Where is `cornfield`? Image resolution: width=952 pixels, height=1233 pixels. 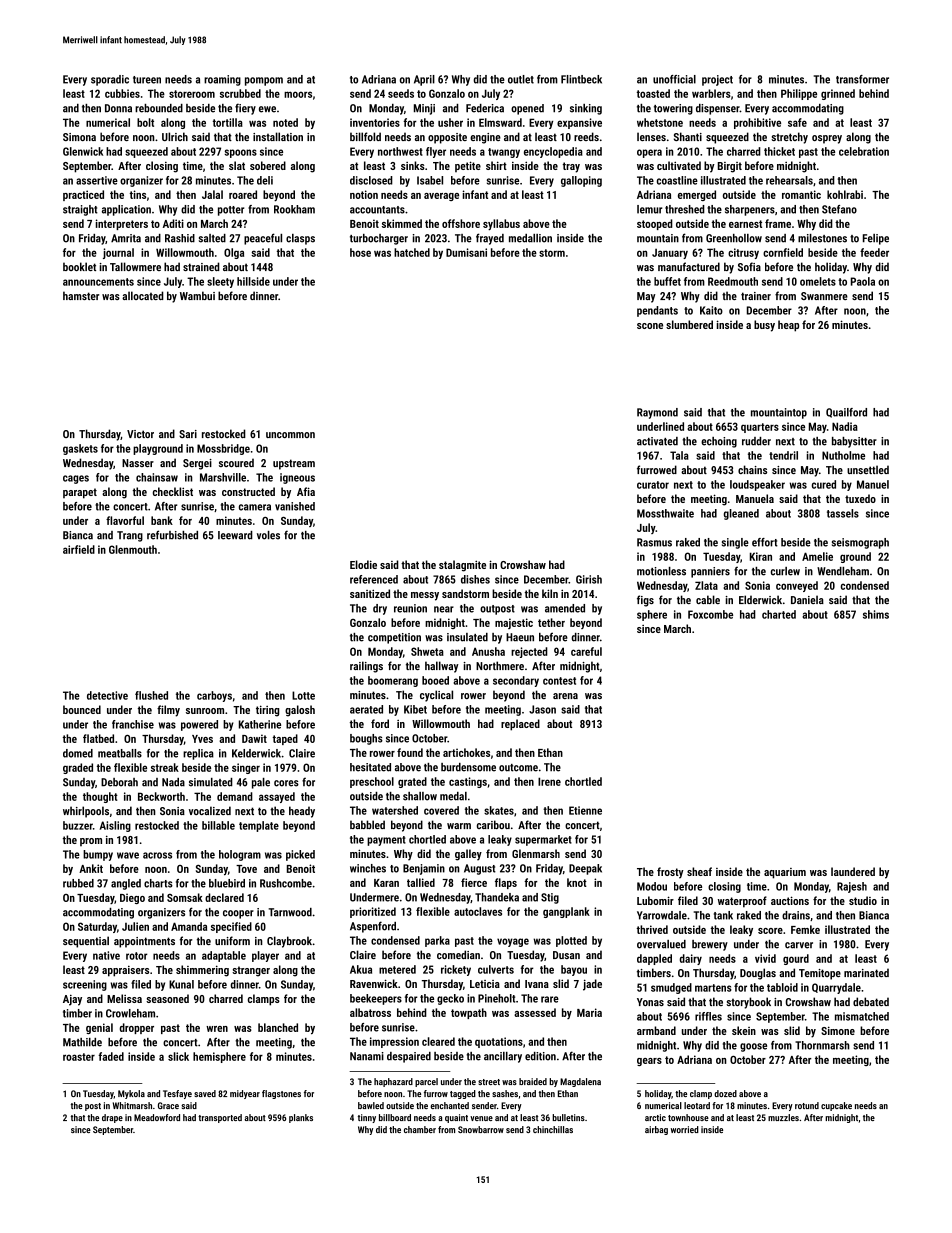
cornfield is located at coordinates (783, 252).
